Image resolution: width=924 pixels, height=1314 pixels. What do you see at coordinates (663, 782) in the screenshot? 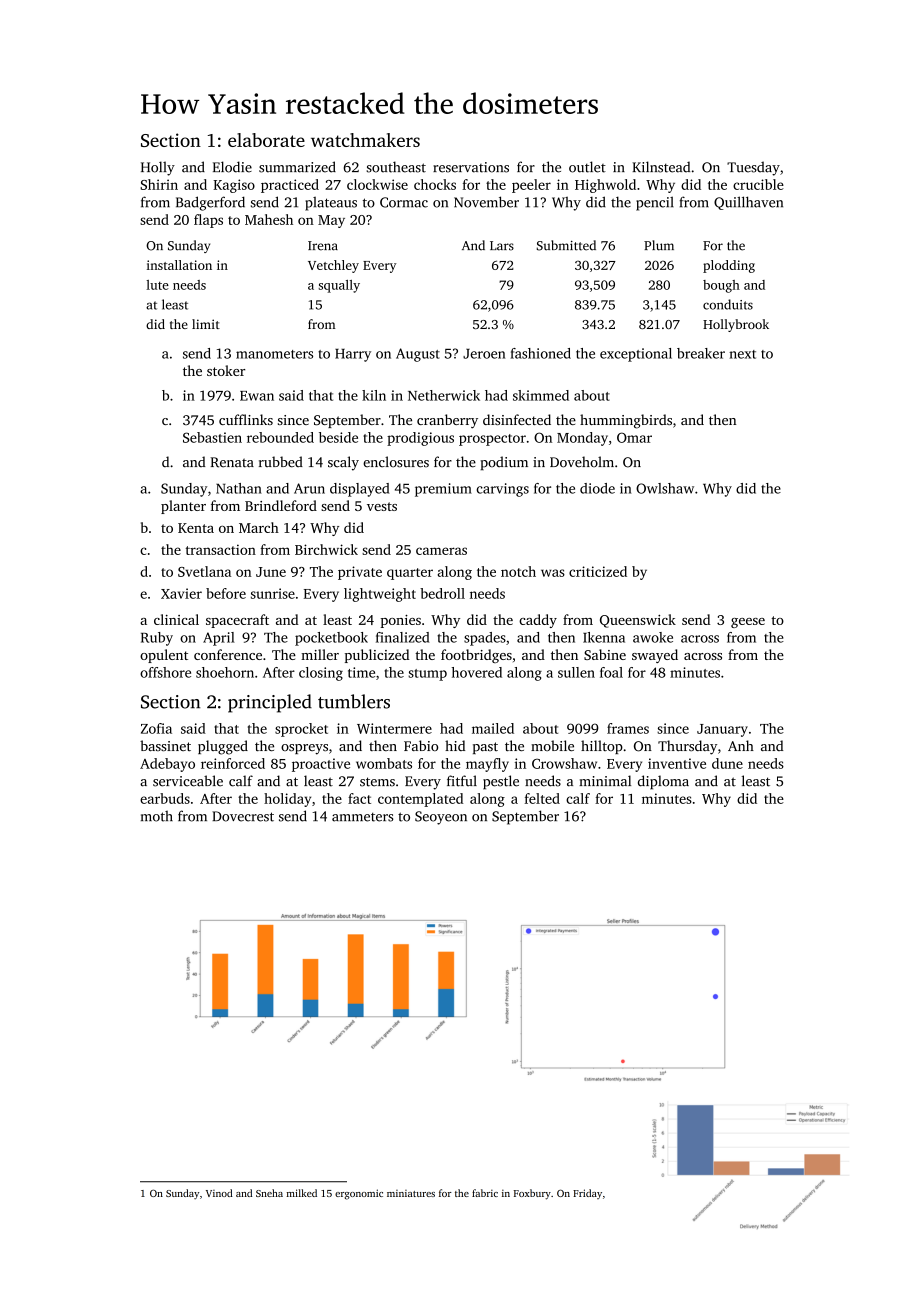
I see `diploma` at bounding box center [663, 782].
